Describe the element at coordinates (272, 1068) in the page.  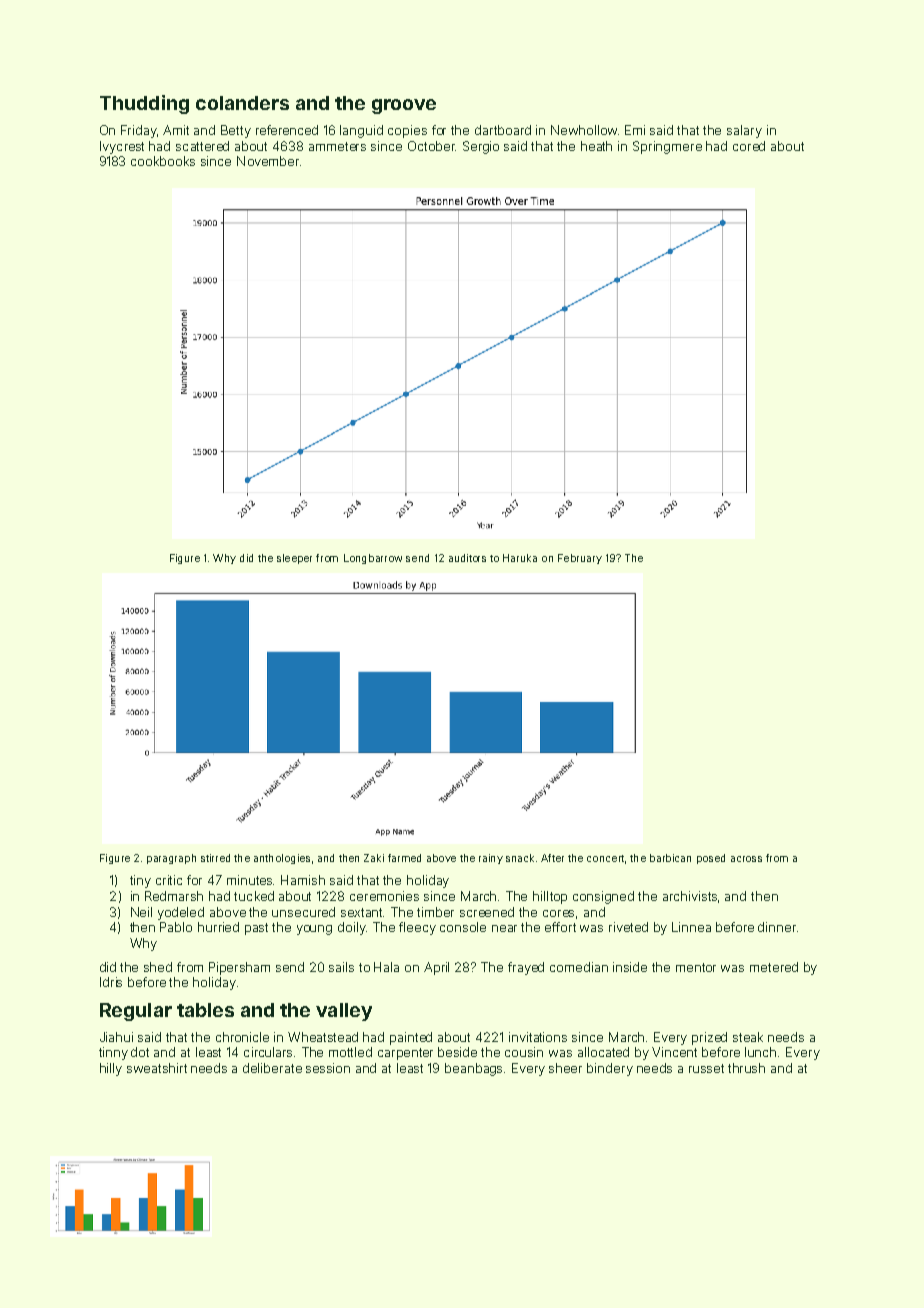
I see `deliberate` at that location.
